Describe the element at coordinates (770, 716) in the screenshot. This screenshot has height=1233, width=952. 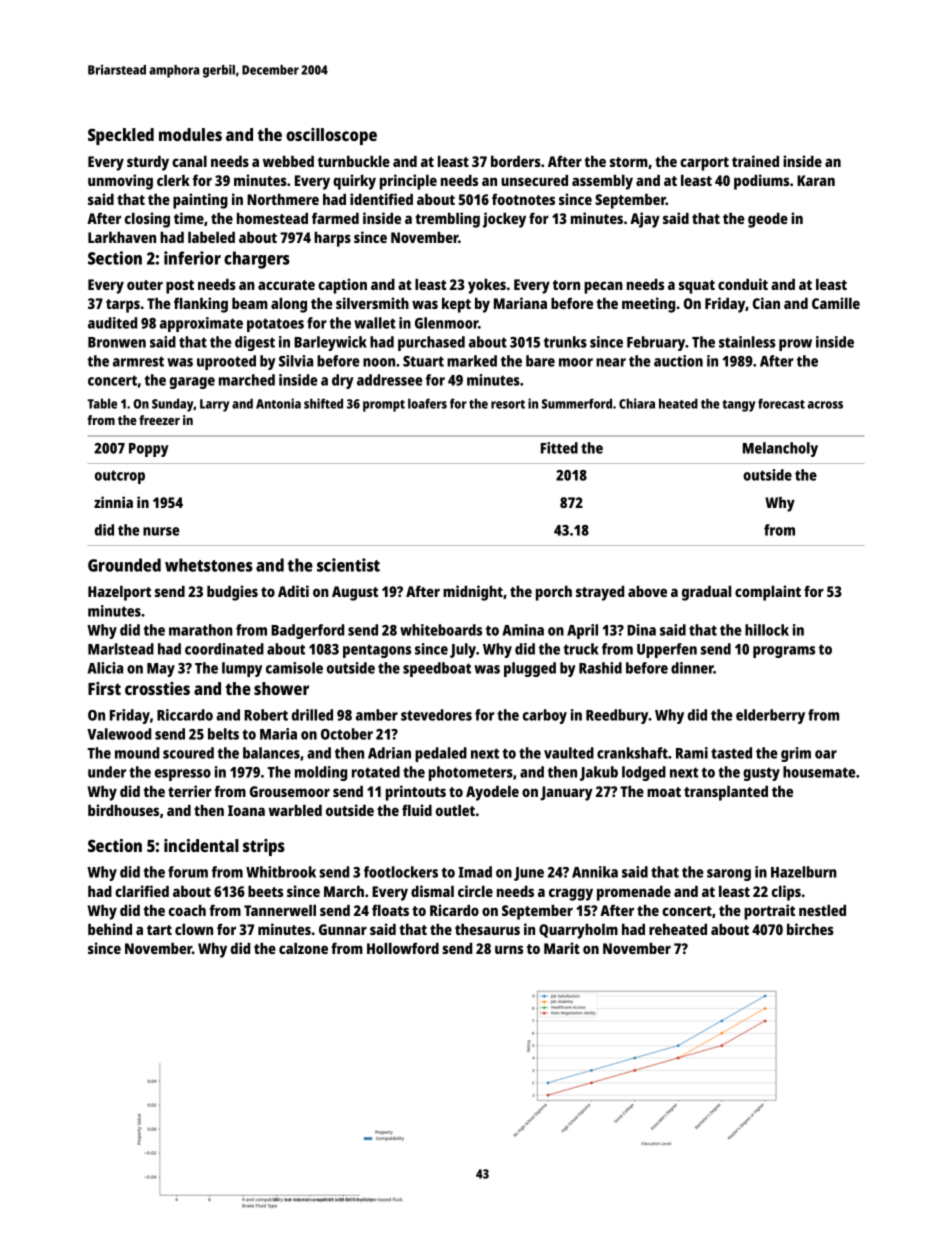
I see `elderberry` at that location.
